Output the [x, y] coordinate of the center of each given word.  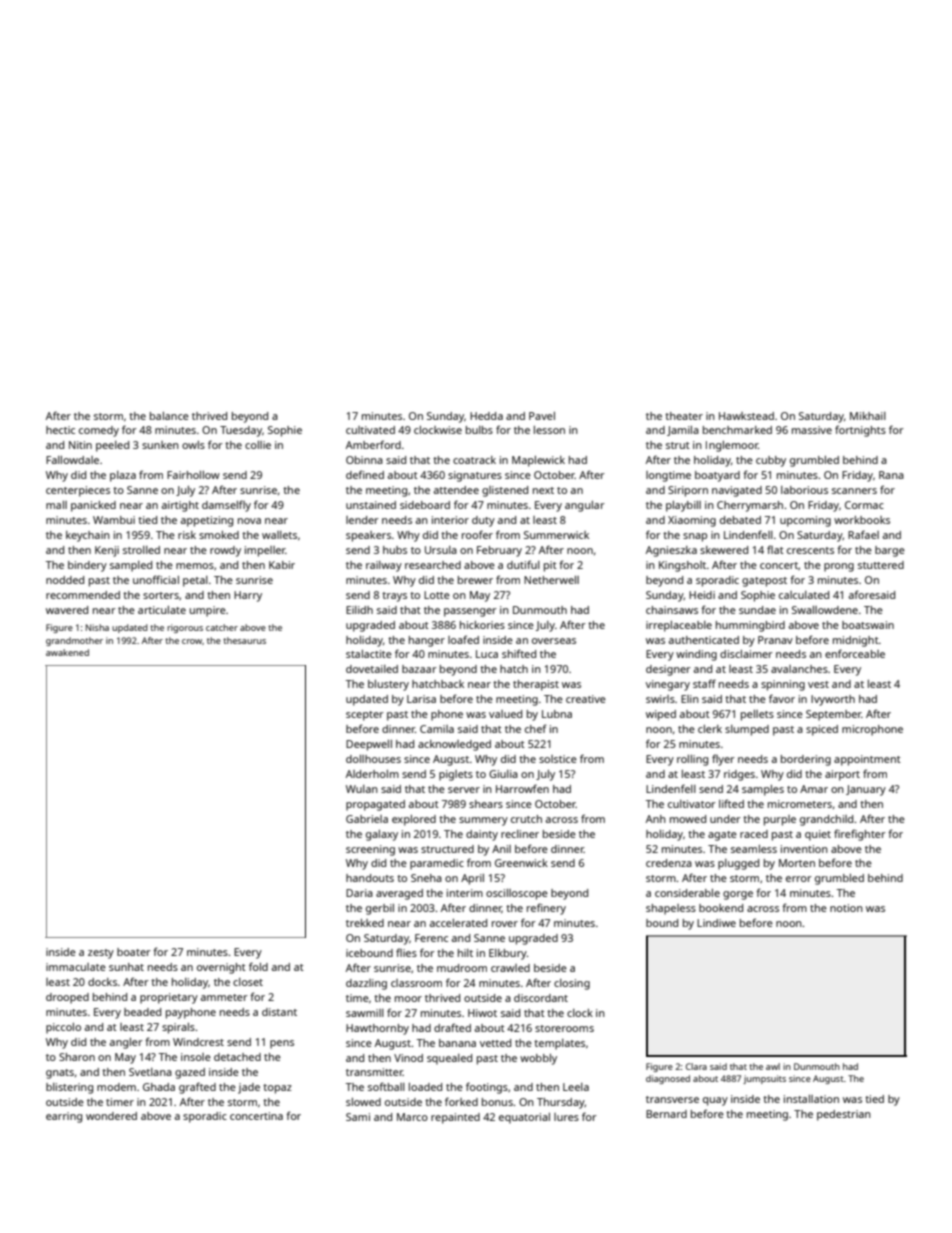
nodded [65, 580]
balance [169, 416]
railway [384, 566]
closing [572, 984]
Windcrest [198, 1042]
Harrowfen [522, 788]
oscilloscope [517, 894]
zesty [101, 954]
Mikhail [868, 416]
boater [134, 952]
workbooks [862, 520]
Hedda [486, 416]
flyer [723, 760]
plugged [738, 864]
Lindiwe [716, 923]
